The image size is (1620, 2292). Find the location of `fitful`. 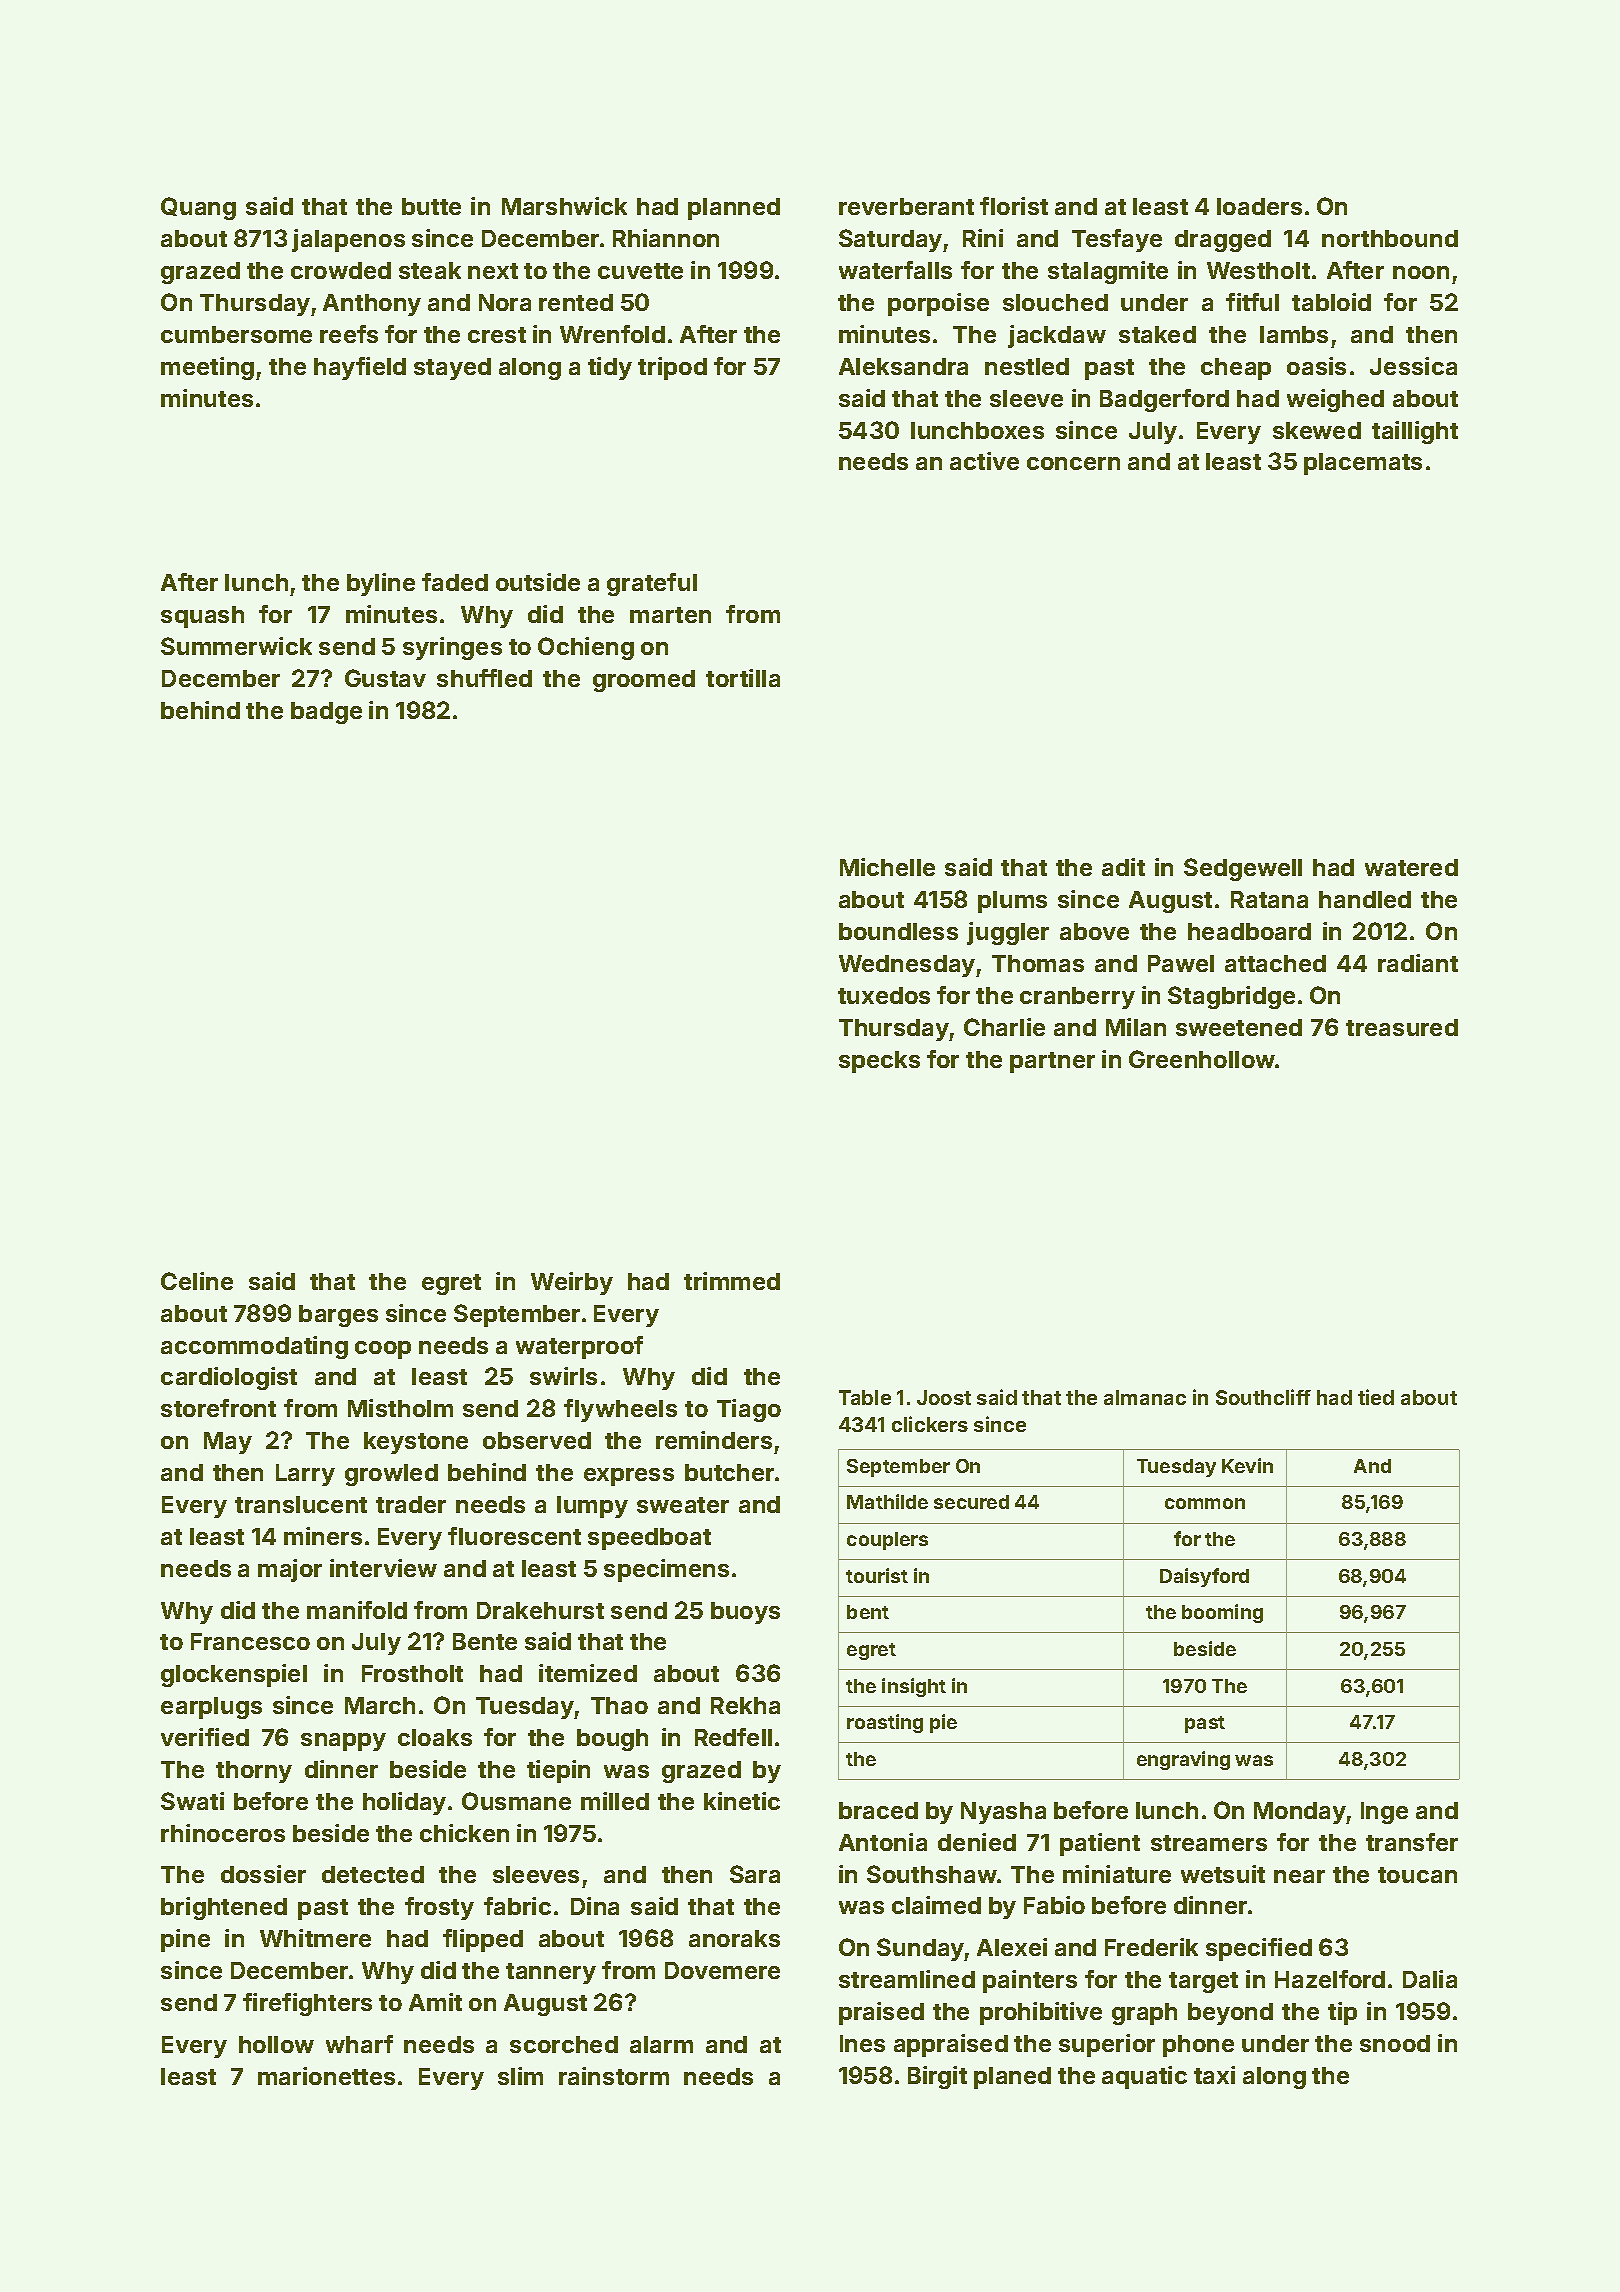

fitful is located at coordinates (1252, 302).
